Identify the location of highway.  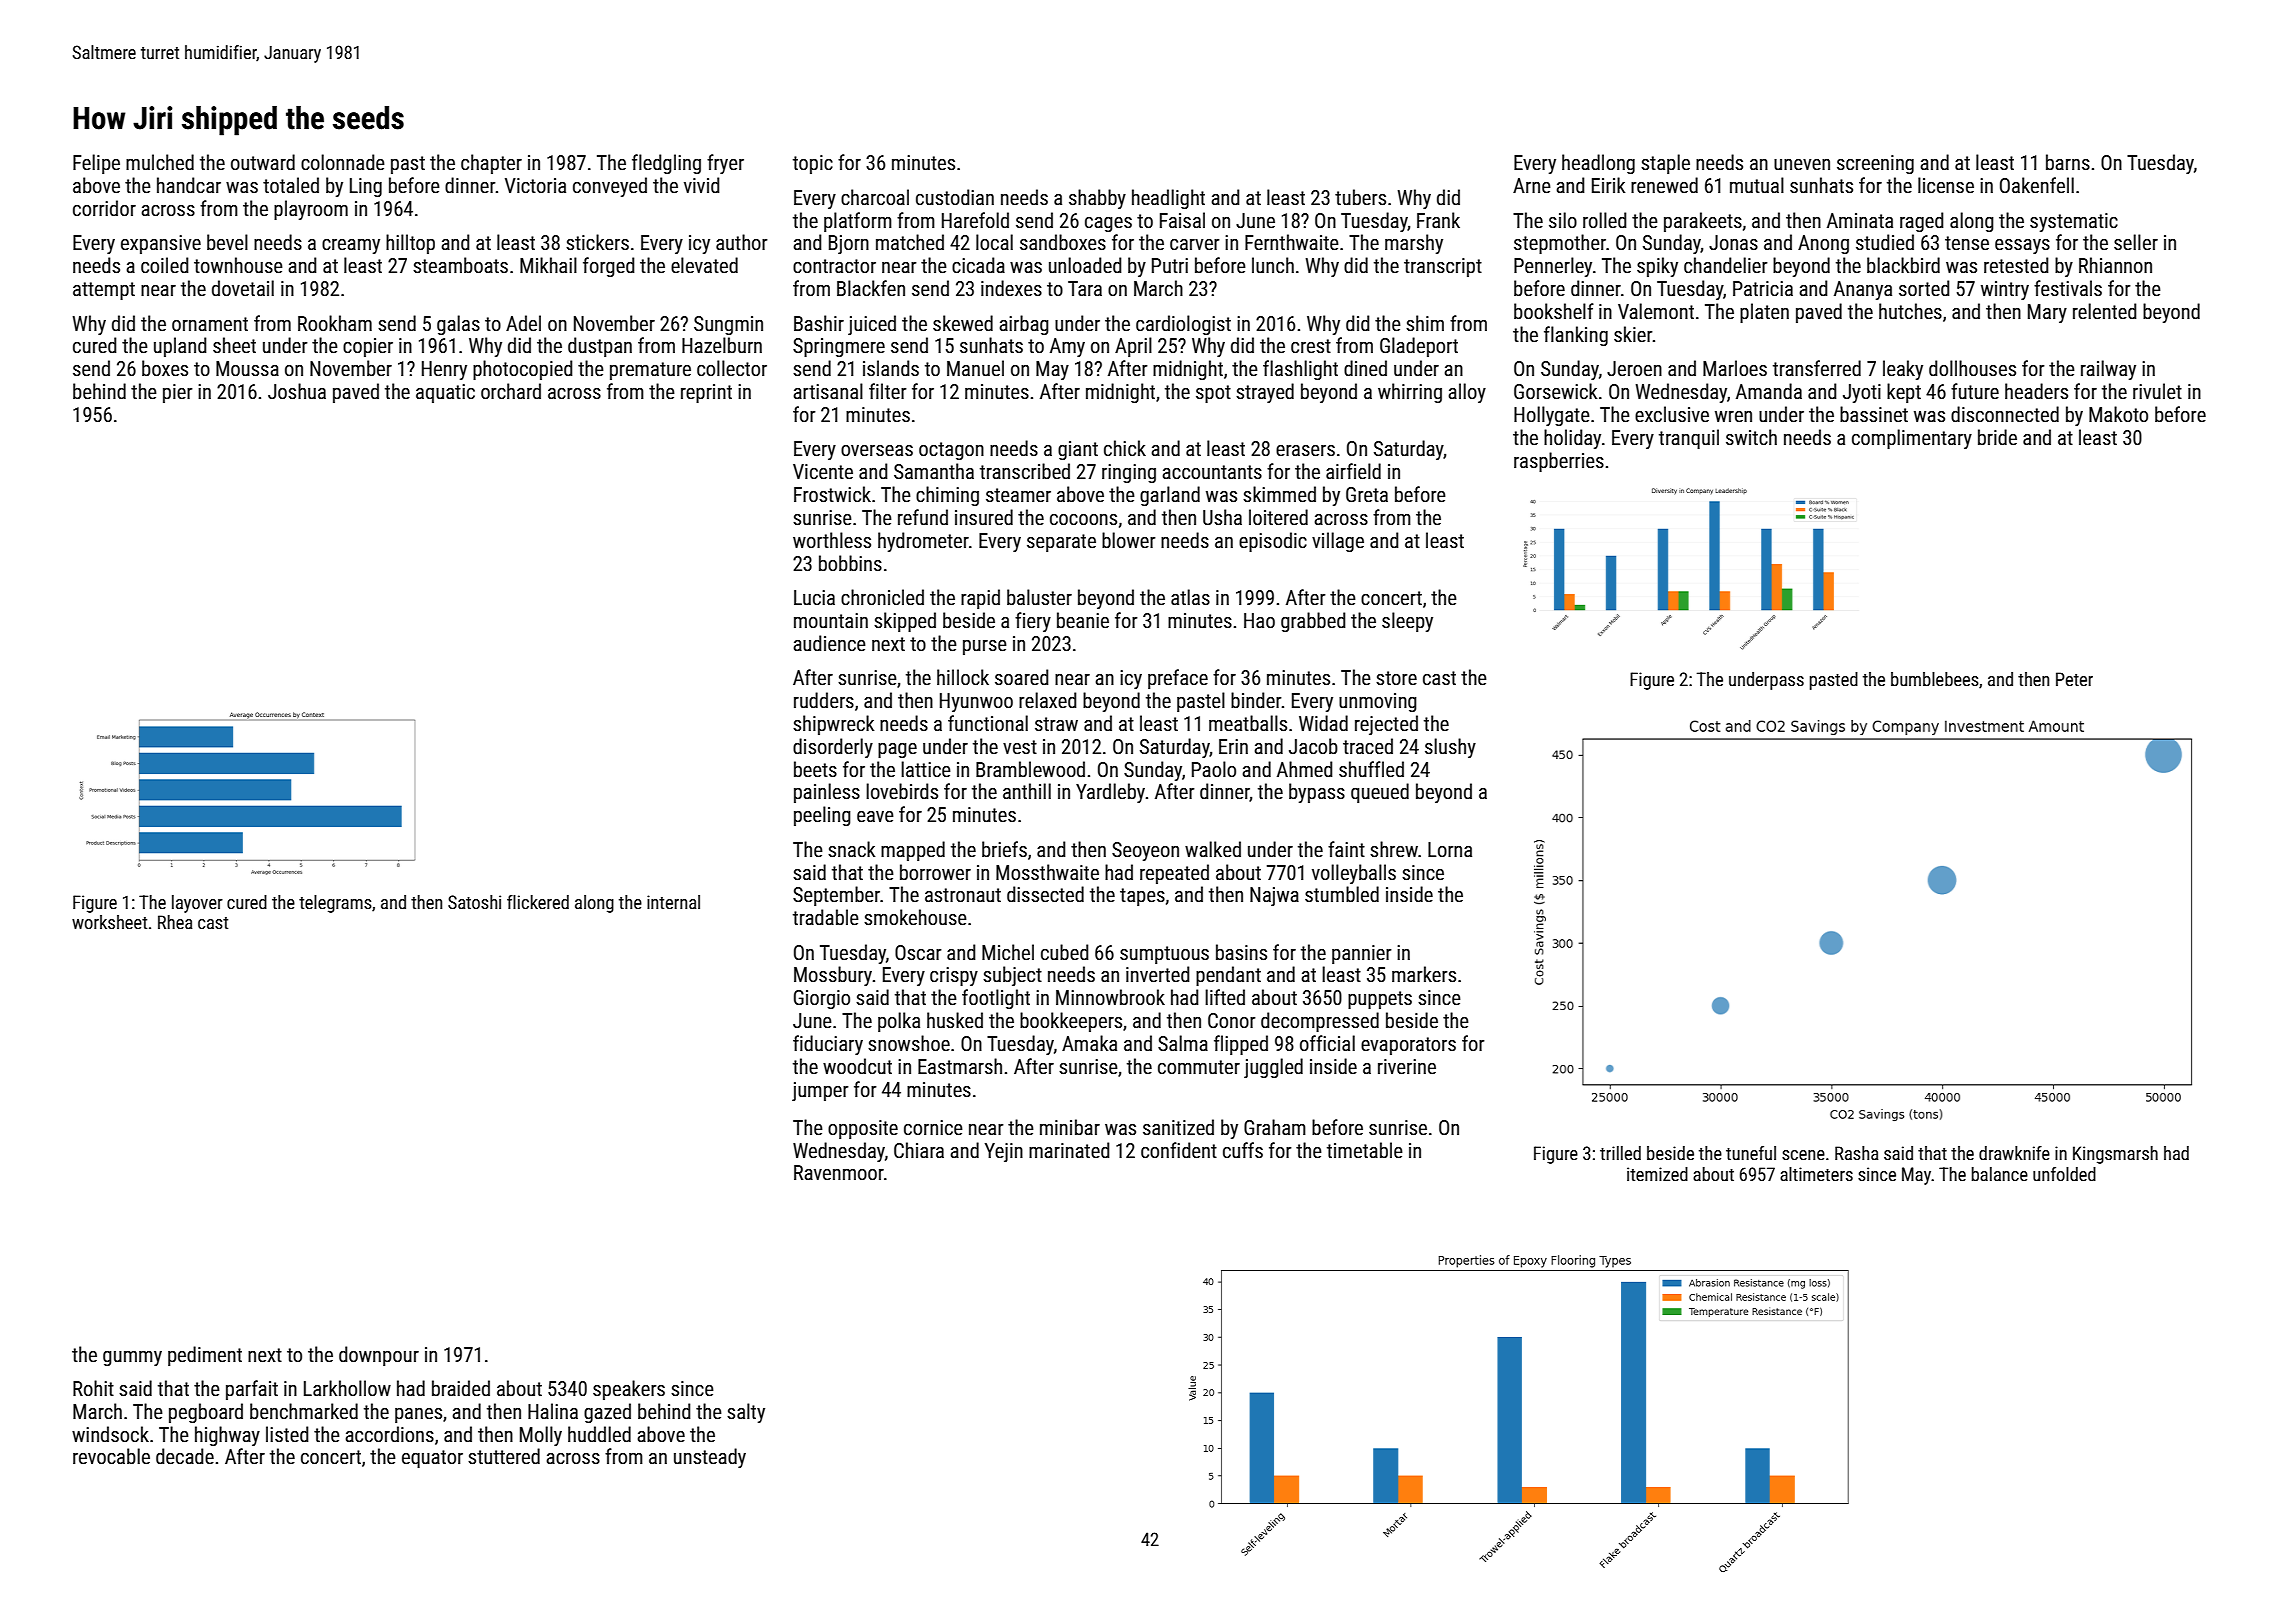
(227, 1436).
